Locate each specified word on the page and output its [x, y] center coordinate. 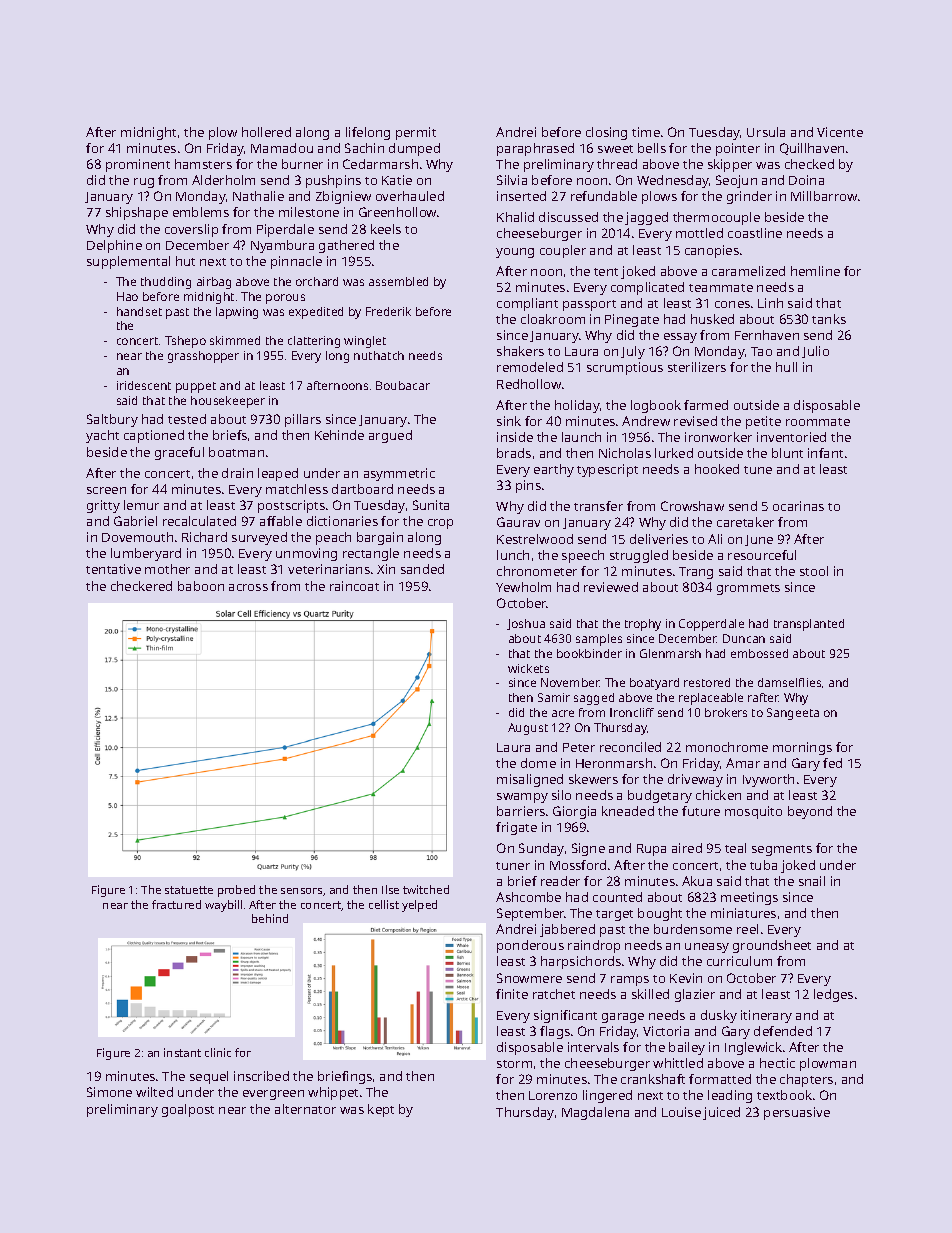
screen [106, 490]
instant [182, 1052]
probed [236, 891]
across [248, 587]
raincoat [354, 586]
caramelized [748, 271]
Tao [761, 351]
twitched [426, 889]
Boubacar [403, 385]
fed [832, 763]
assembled [398, 281]
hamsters [203, 164]
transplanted [809, 625]
